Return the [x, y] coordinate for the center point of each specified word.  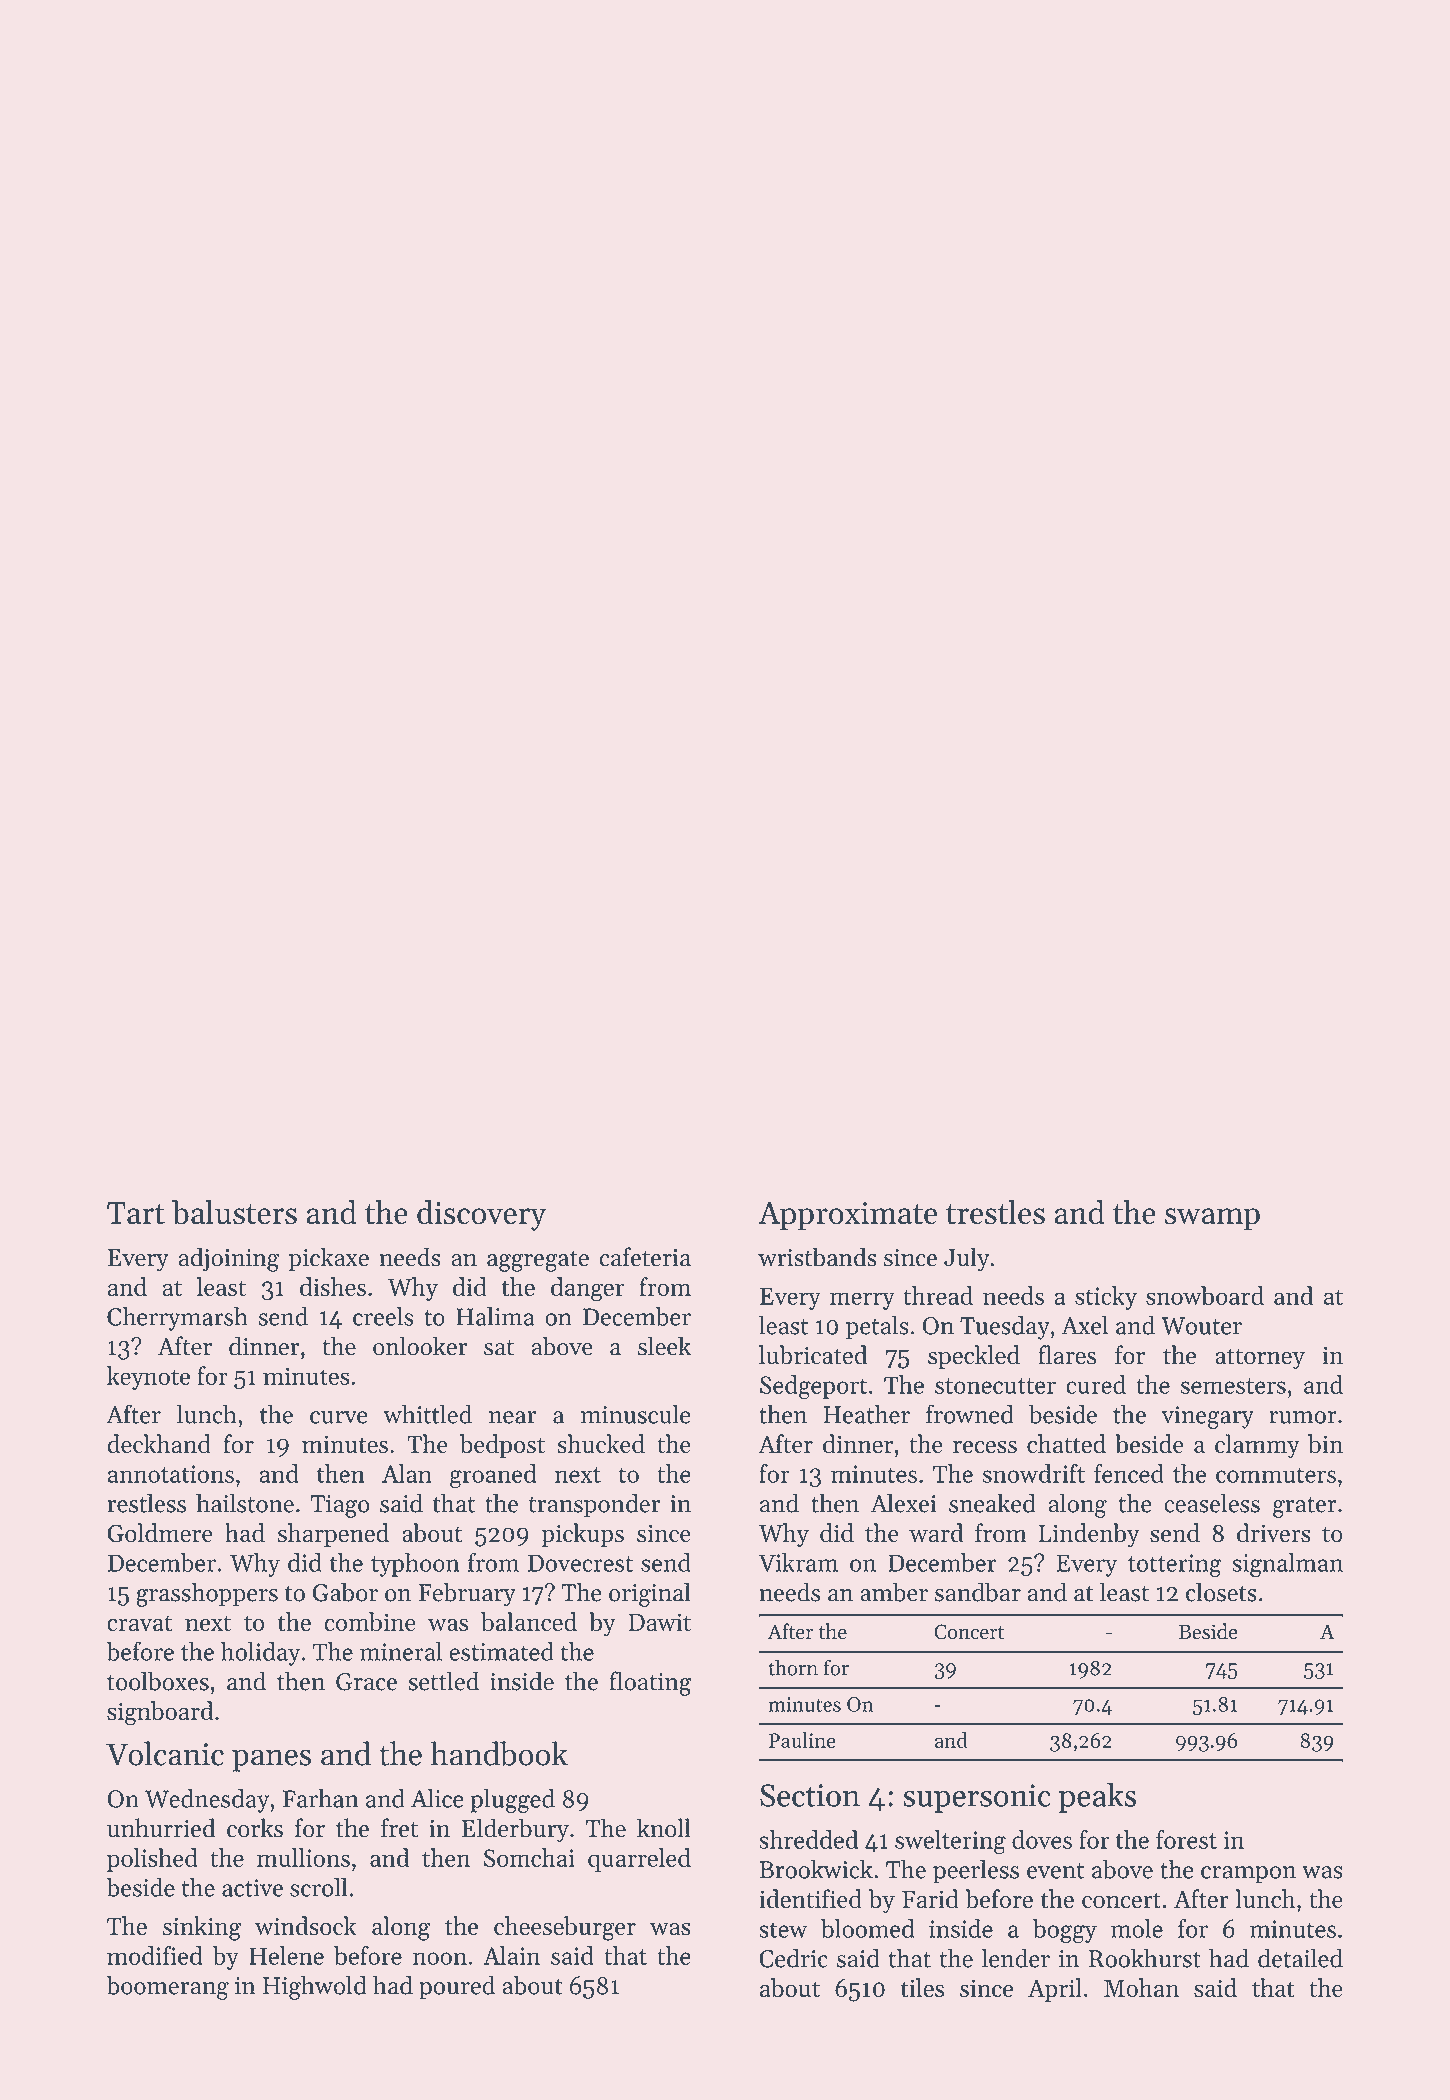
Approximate [847, 1216]
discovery [481, 1215]
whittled [427, 1414]
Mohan [1141, 1987]
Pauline [802, 1740]
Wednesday [207, 1801]
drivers [1274, 1533]
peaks [1097, 1797]
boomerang [167, 1987]
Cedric [793, 1958]
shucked [601, 1444]
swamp [1212, 1219]
